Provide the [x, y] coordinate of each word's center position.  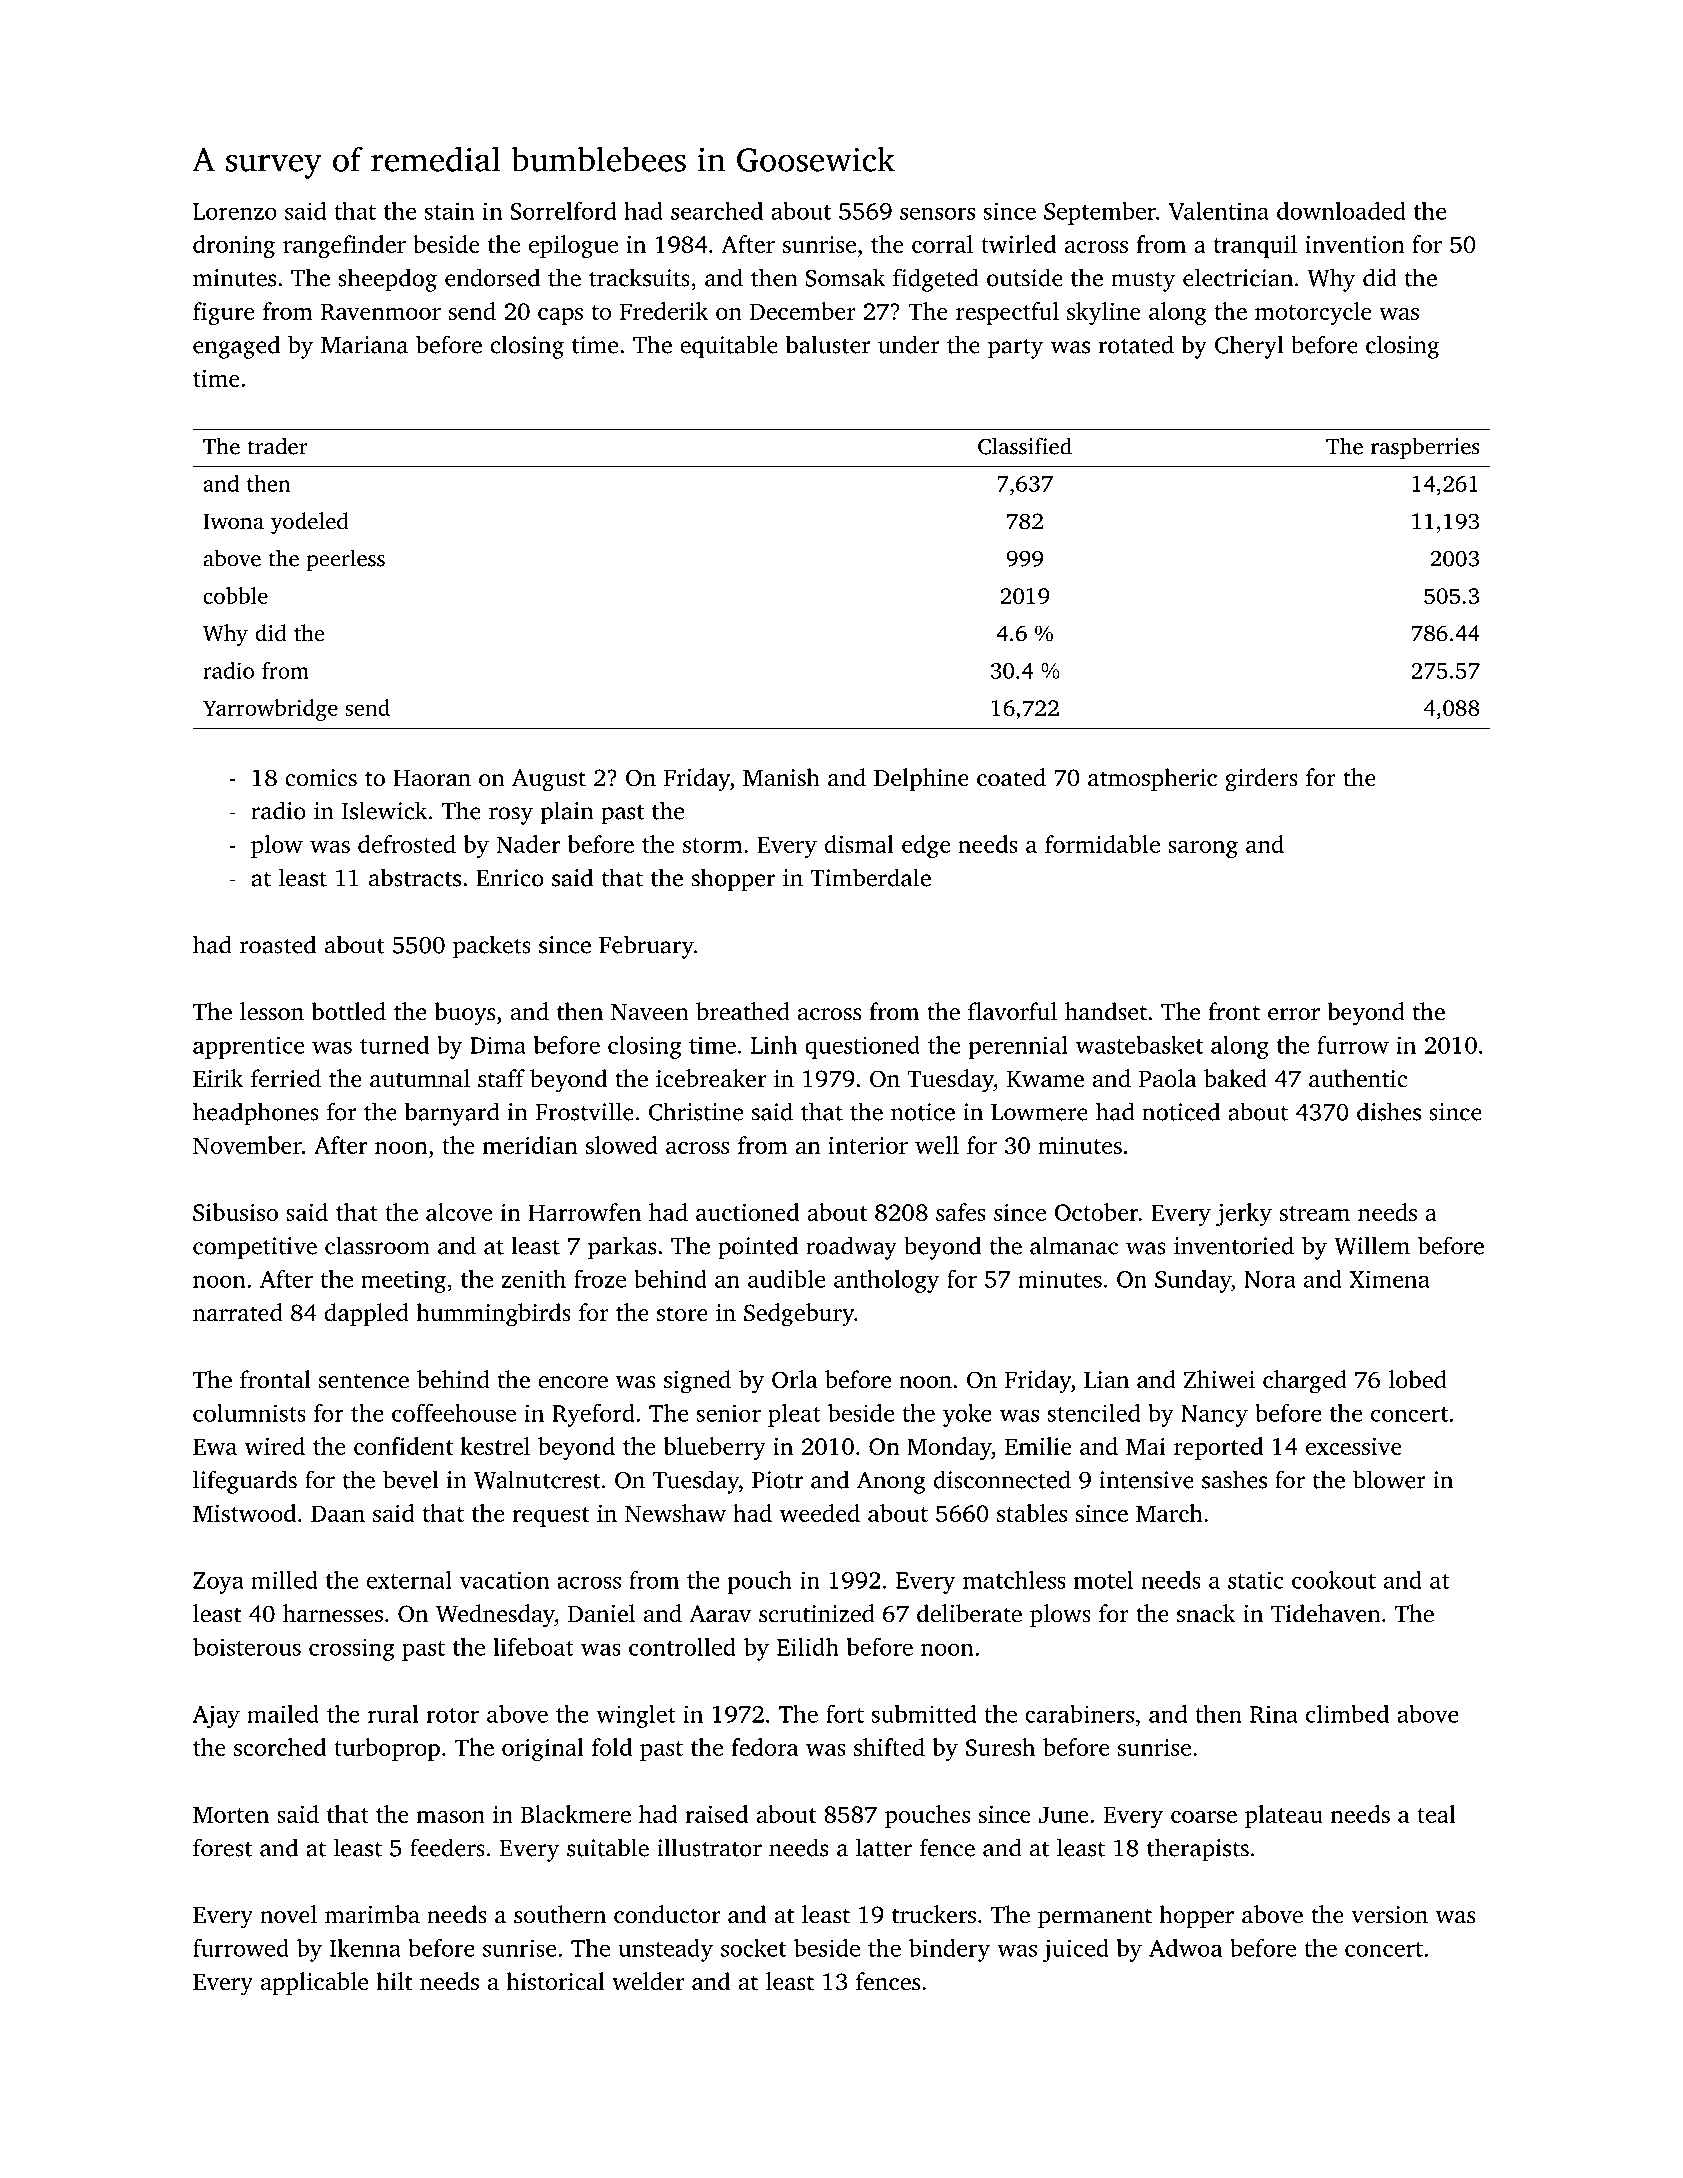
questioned [862, 1047]
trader [278, 446]
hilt [394, 1981]
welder [648, 1981]
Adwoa [1185, 1948]
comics [321, 778]
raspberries [1425, 448]
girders [1261, 780]
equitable [729, 347]
